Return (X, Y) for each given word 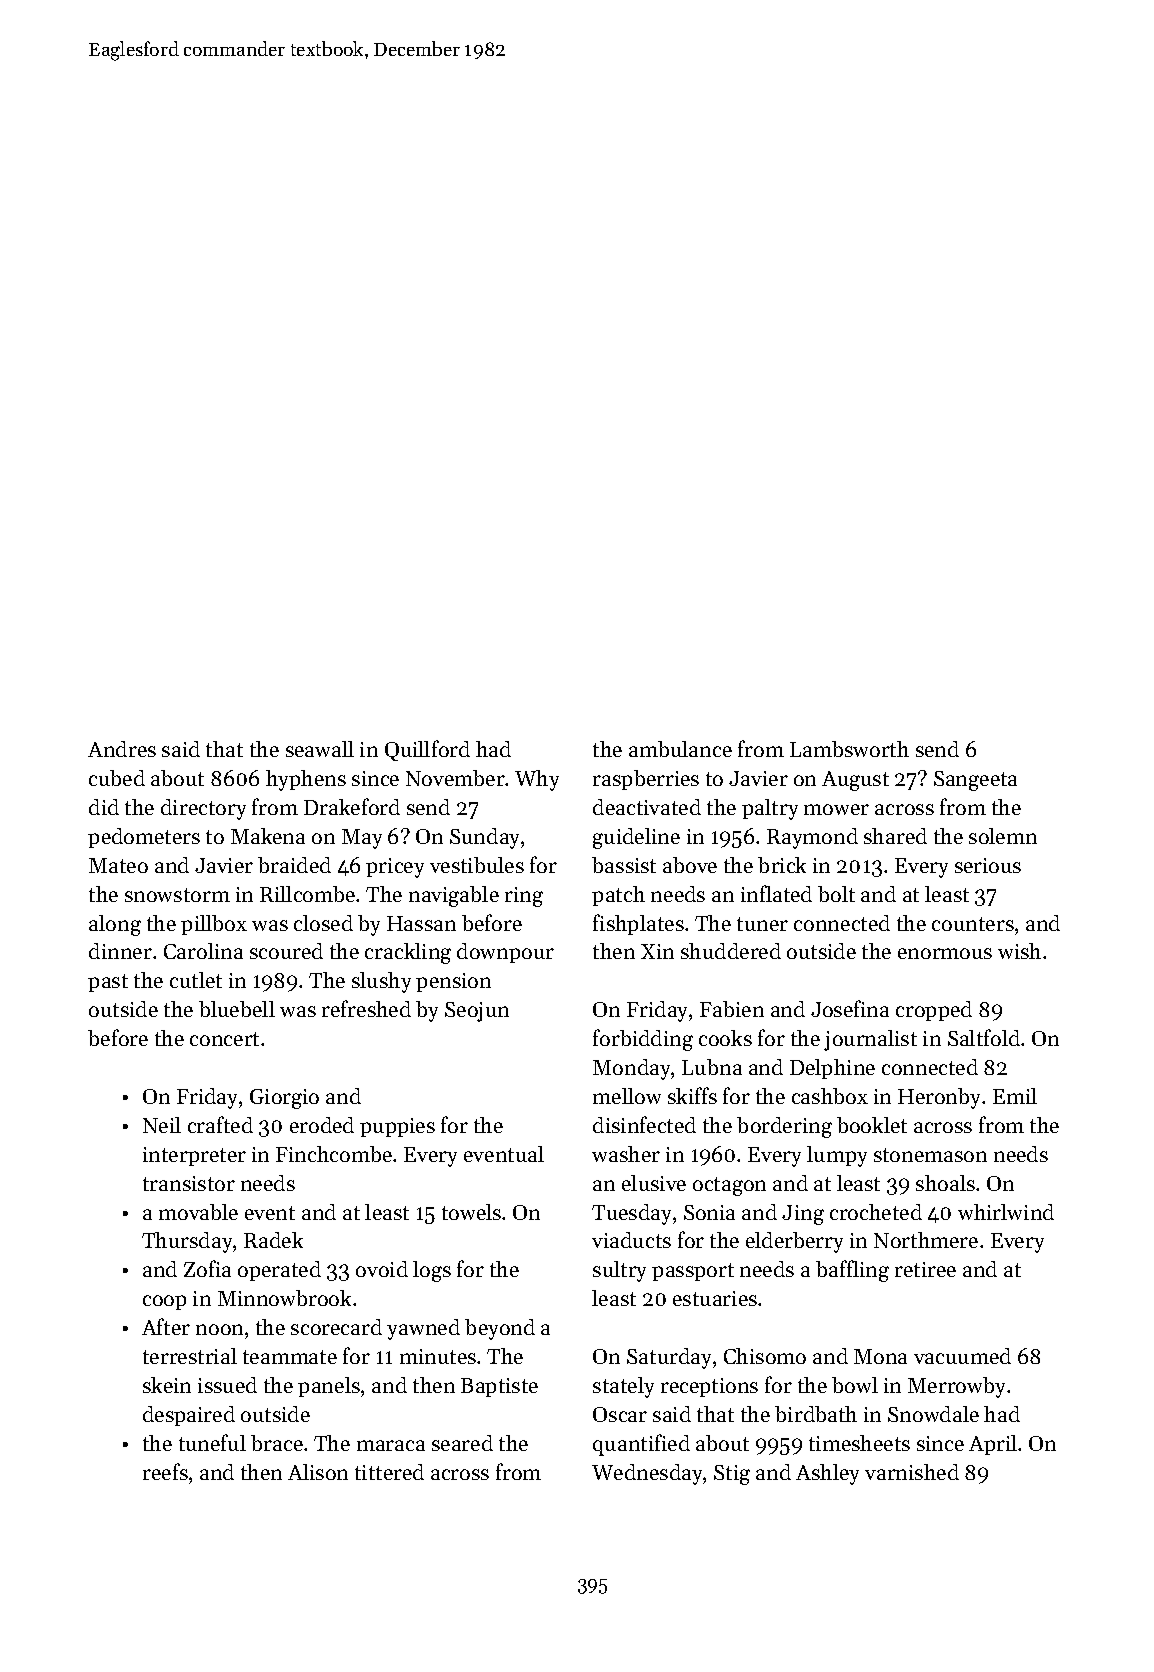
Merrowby (956, 1387)
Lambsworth (849, 749)
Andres (122, 749)
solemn (1003, 836)
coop (164, 1302)
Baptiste (499, 1387)
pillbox (214, 925)
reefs (165, 1471)
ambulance (680, 749)
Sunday (484, 838)
